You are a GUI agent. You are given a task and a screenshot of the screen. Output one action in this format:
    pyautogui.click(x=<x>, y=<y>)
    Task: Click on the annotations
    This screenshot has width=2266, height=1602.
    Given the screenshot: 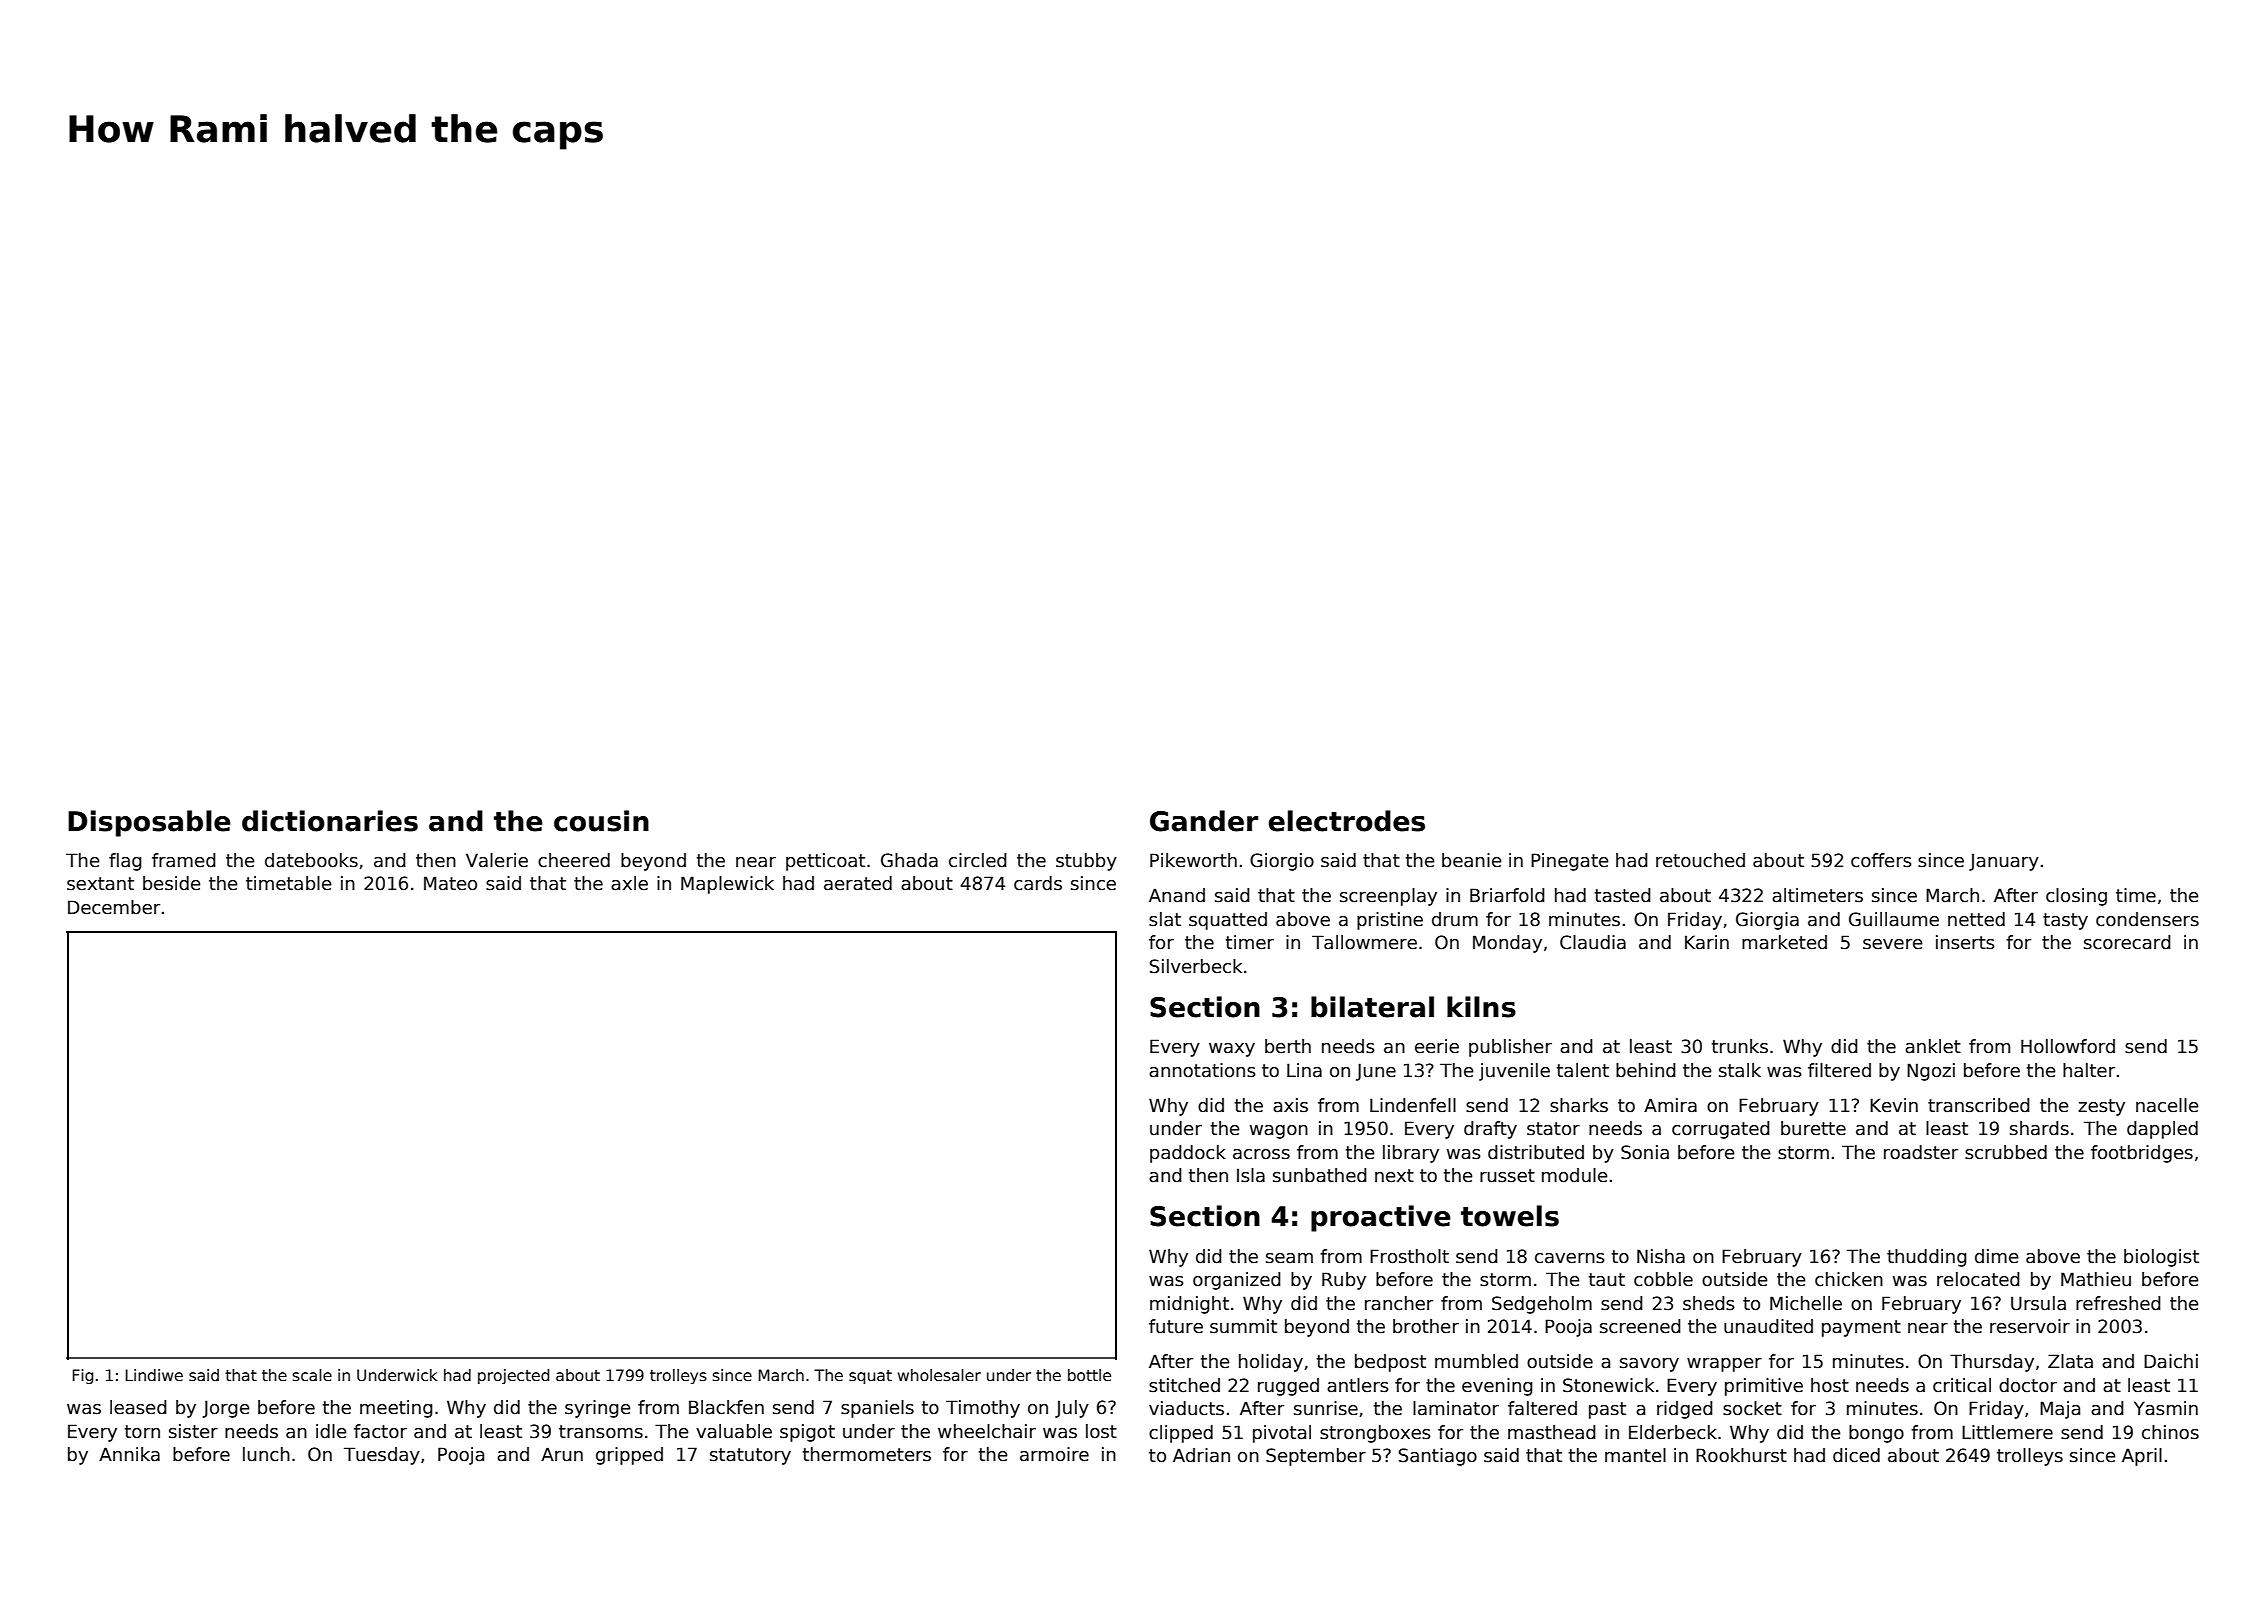 What is the action you would take?
    pyautogui.click(x=1202, y=1070)
